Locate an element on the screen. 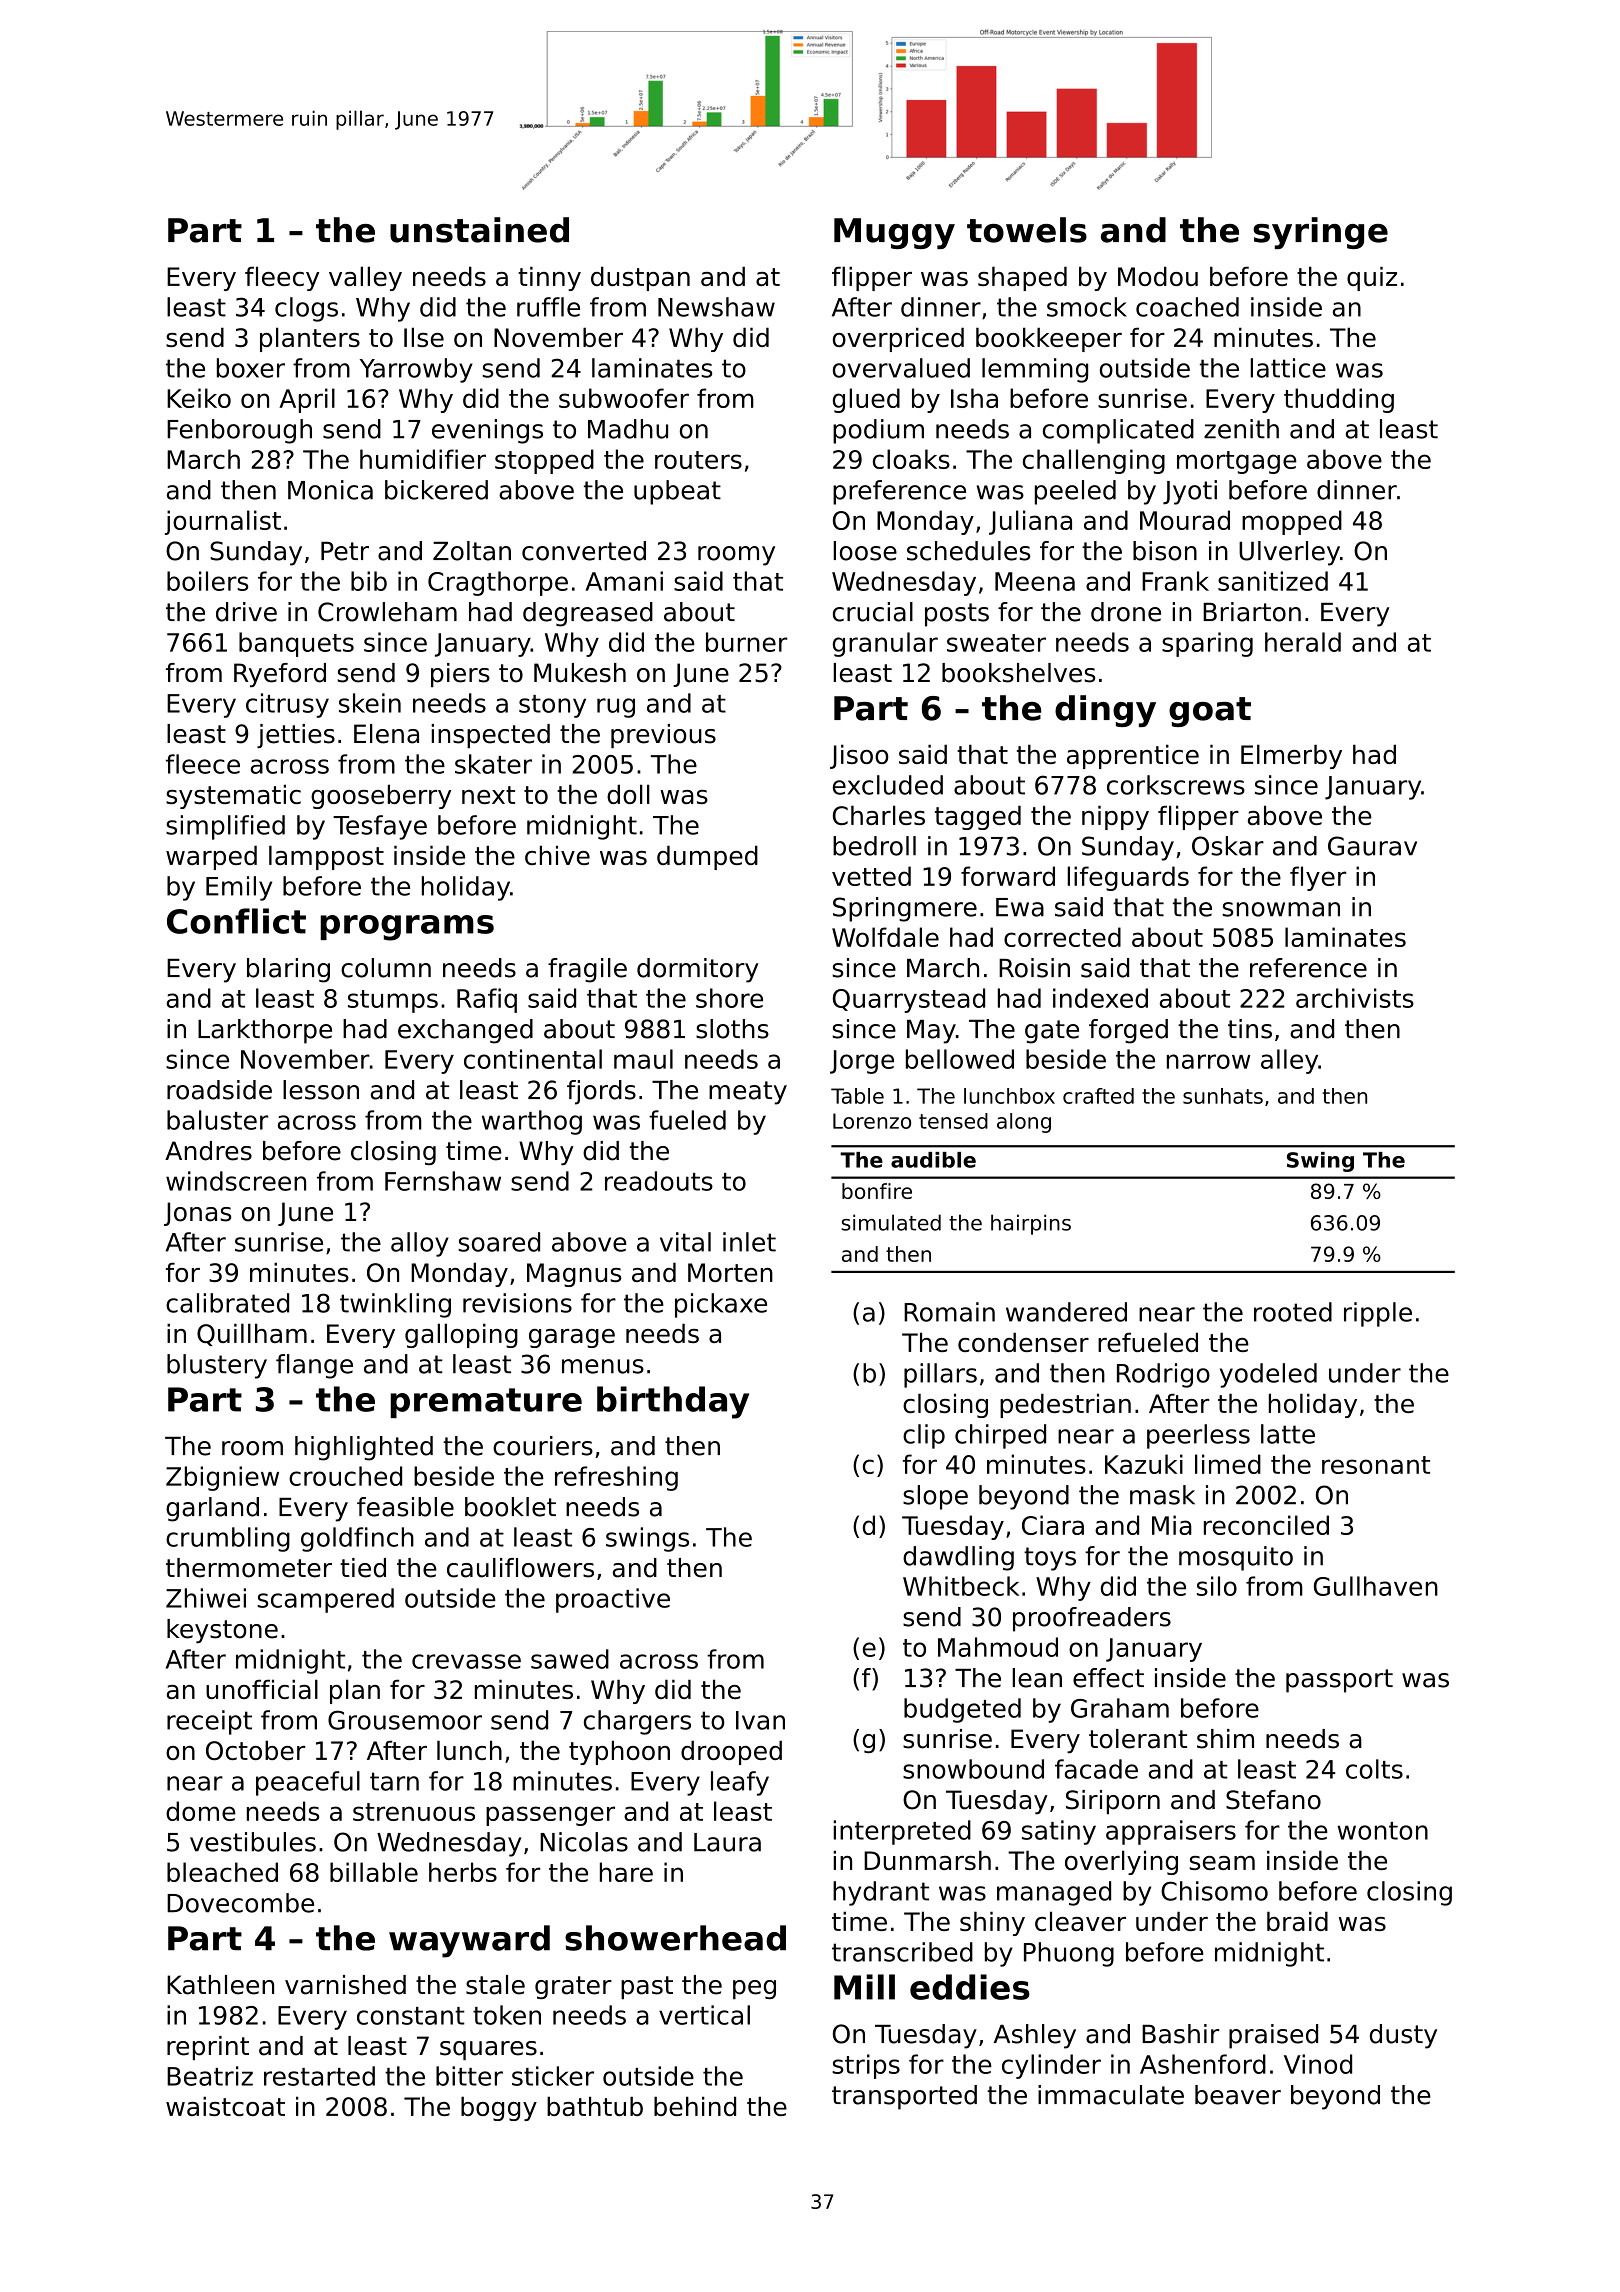 The image size is (1620, 2292). boggy is located at coordinates (499, 2108).
